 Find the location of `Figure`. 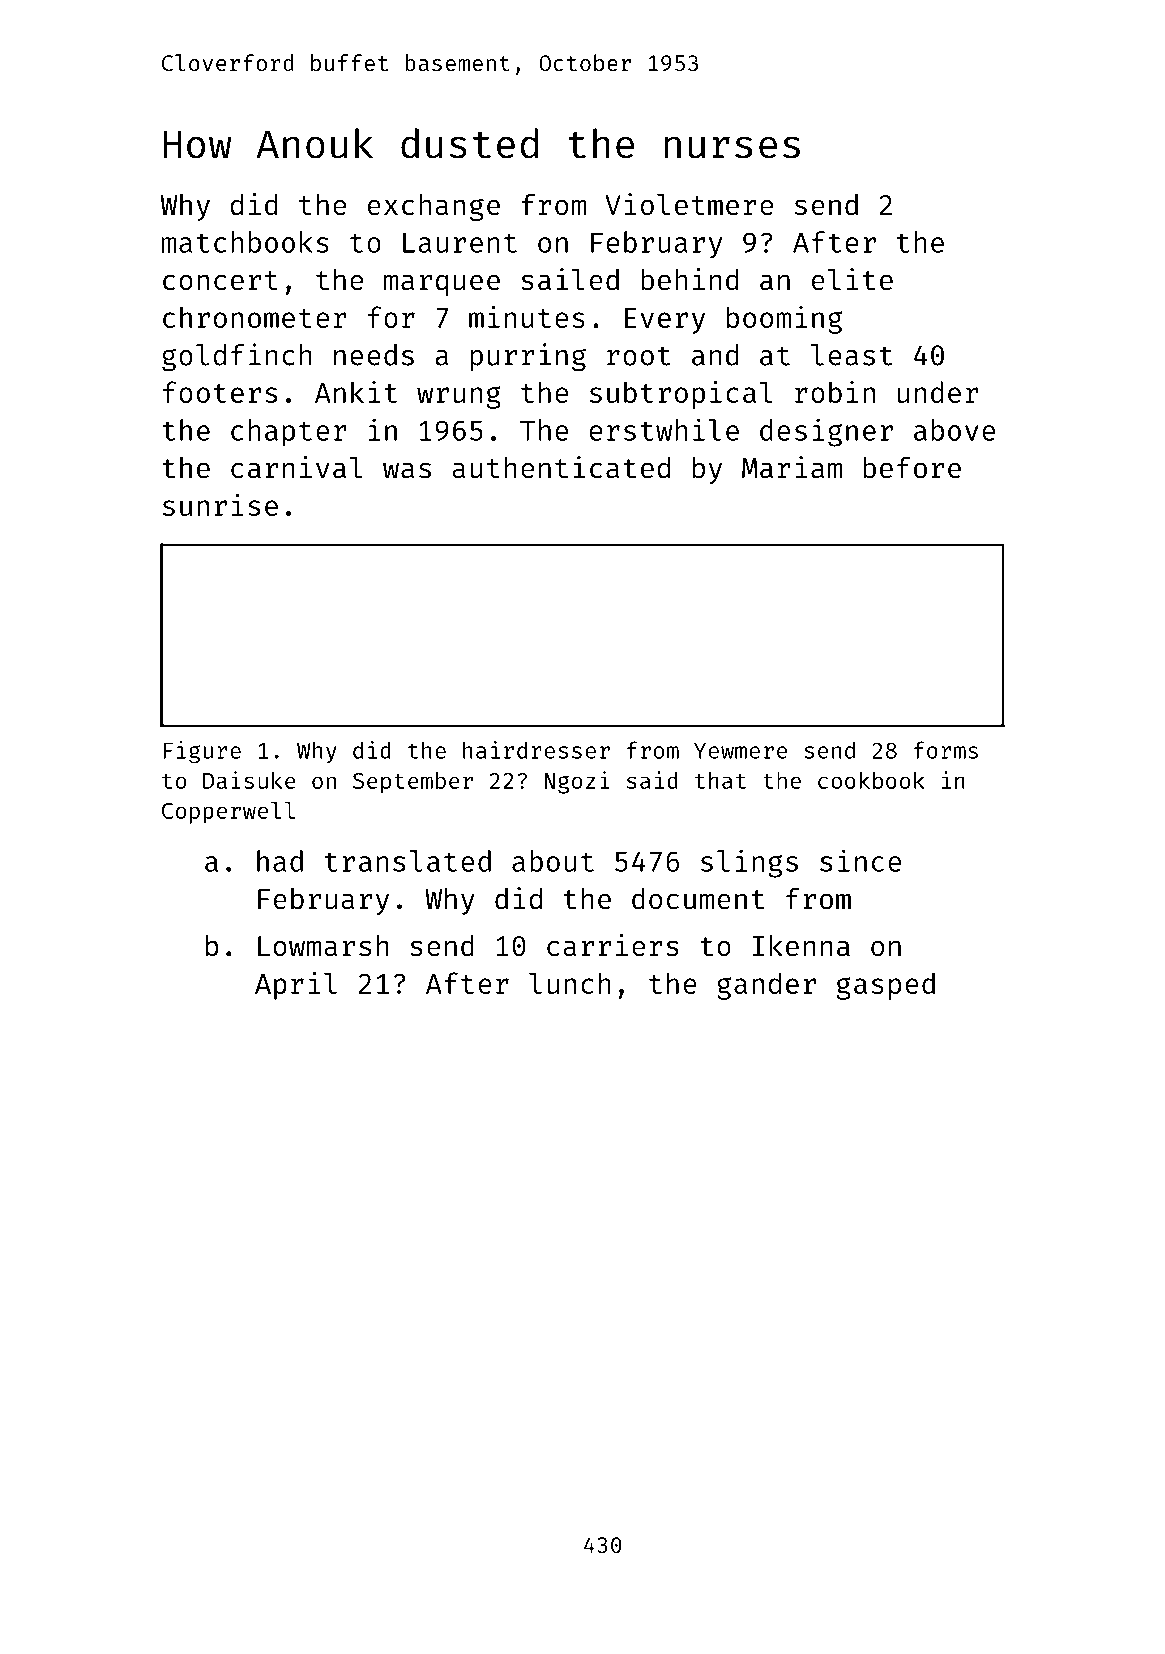

Figure is located at coordinates (202, 752).
